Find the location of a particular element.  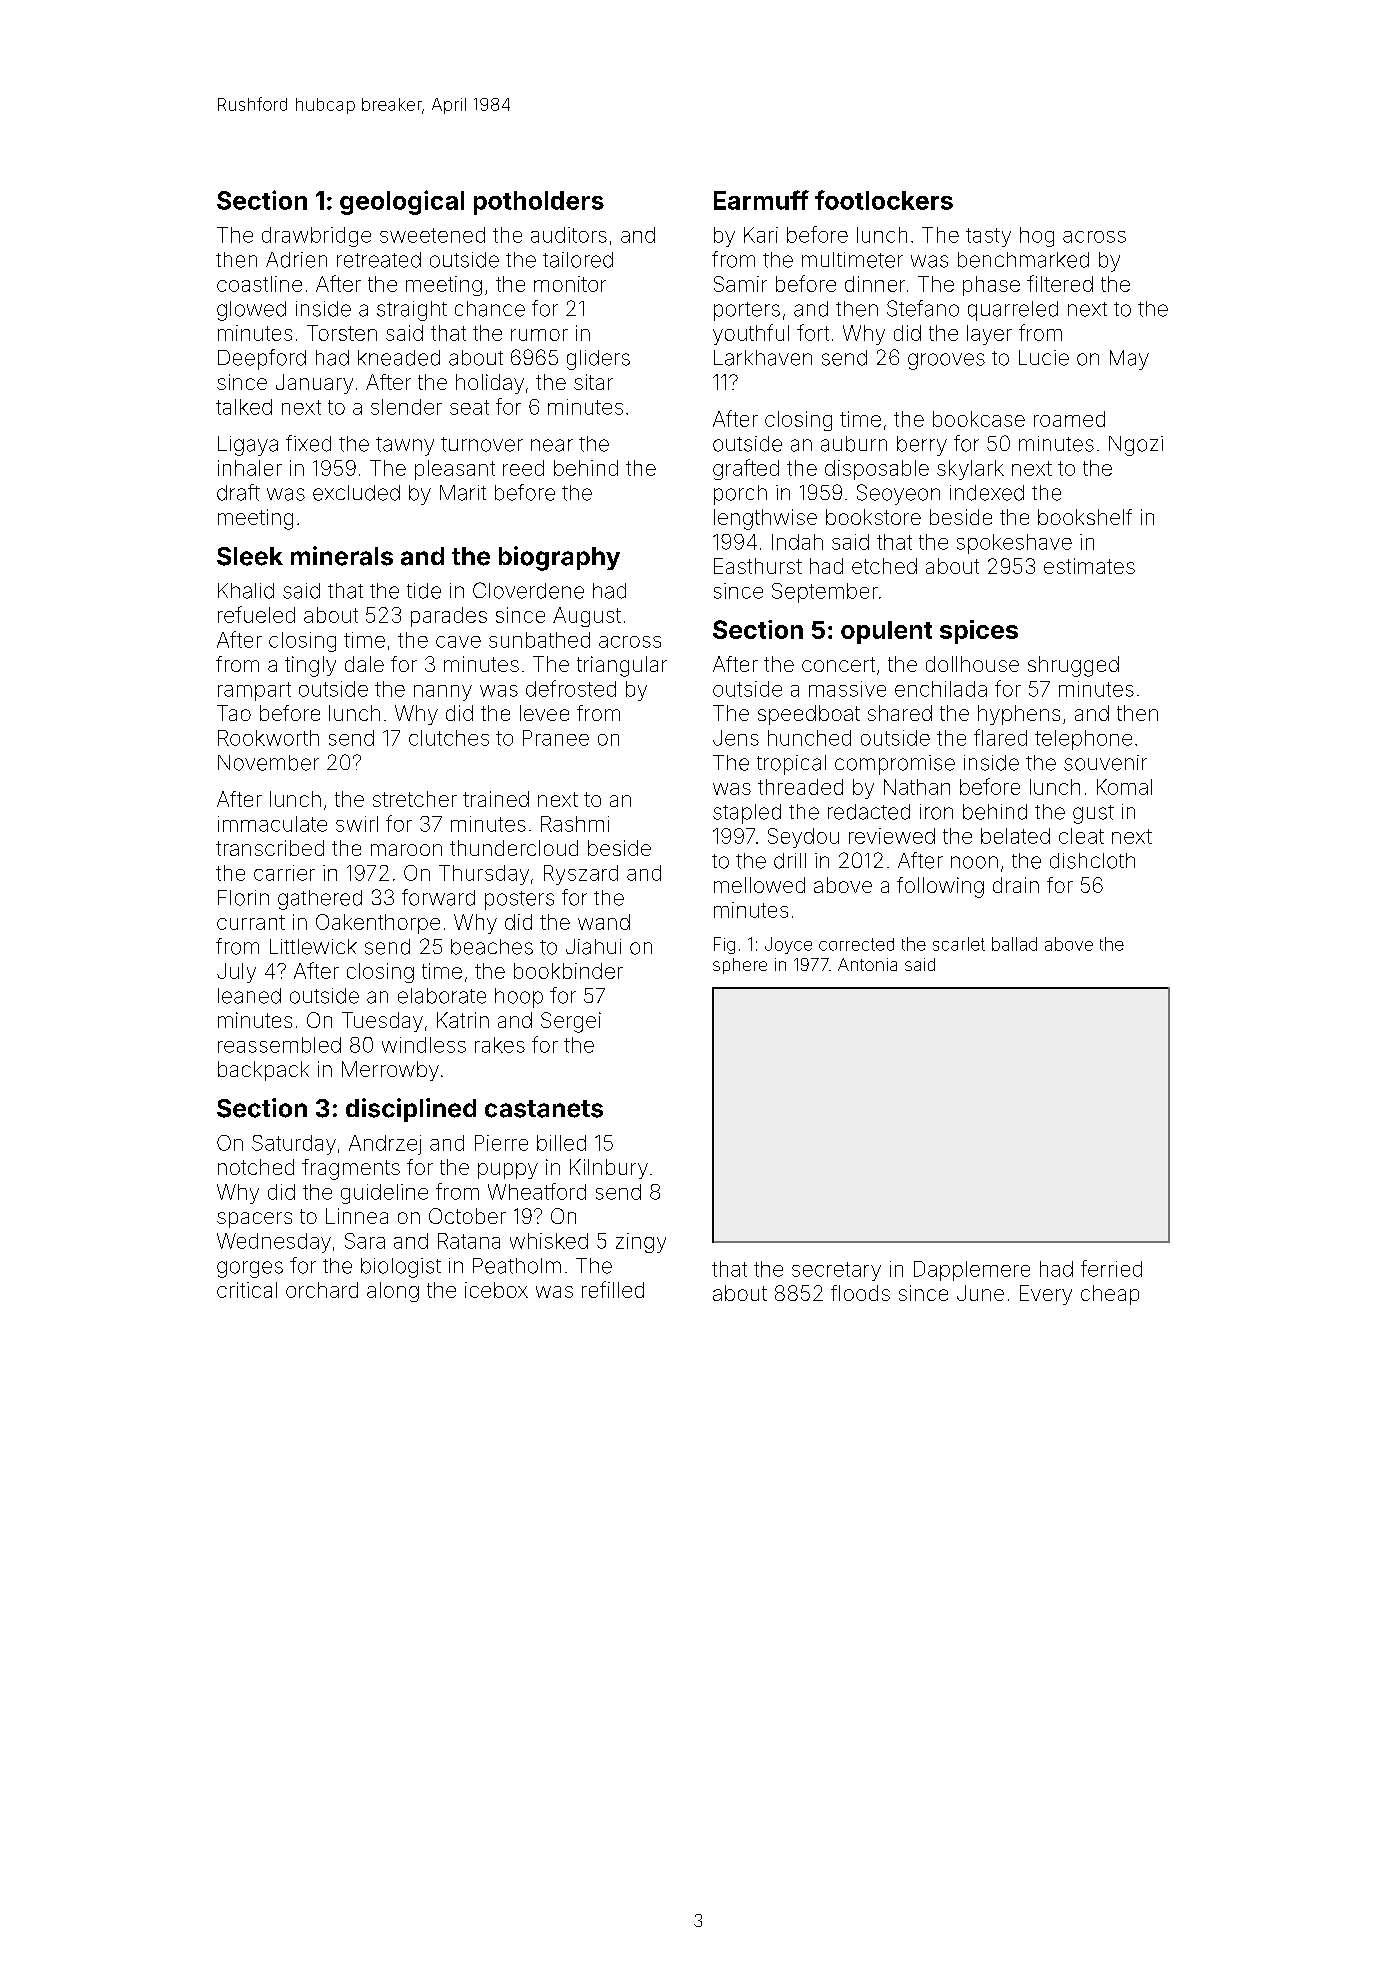

along is located at coordinates (393, 1292).
